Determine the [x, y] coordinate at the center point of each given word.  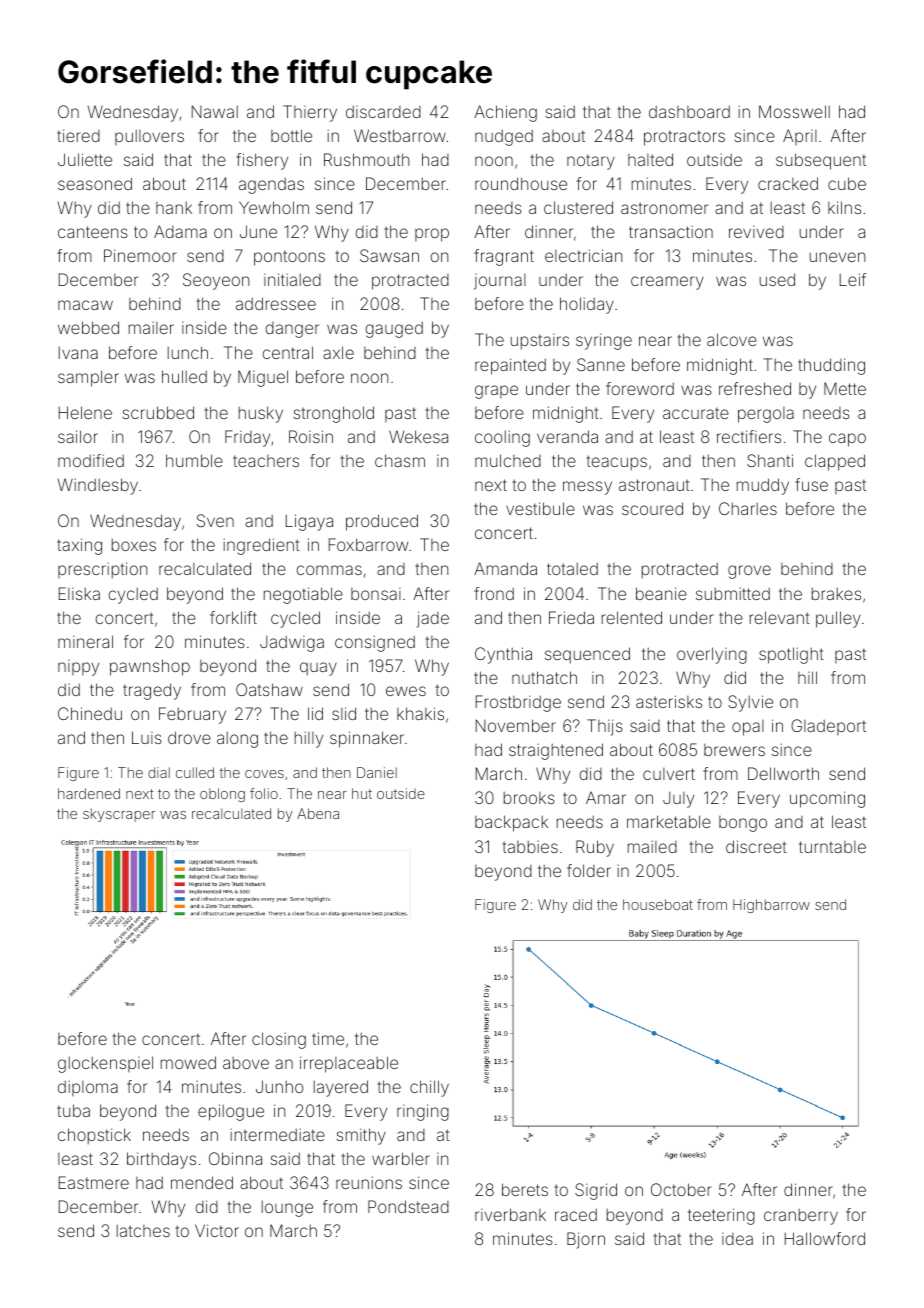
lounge [287, 1209]
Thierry [310, 113]
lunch [188, 352]
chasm [400, 460]
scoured [652, 508]
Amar [606, 797]
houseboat [658, 904]
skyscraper [119, 815]
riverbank [510, 1214]
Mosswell [794, 111]
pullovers [149, 137]
